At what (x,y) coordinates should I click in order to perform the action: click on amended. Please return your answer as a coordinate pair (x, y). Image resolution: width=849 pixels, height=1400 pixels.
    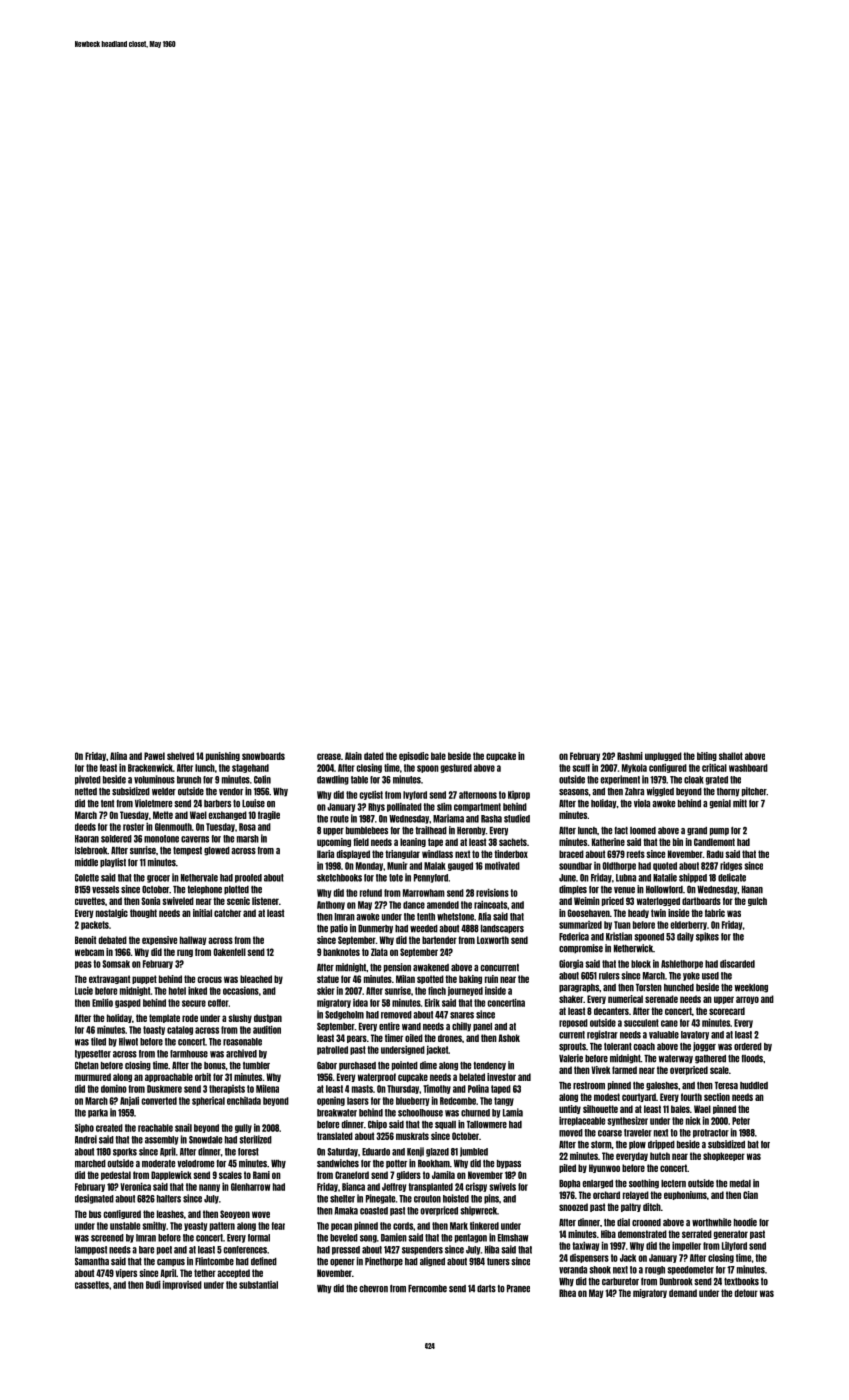
    Looking at the image, I should click on (443, 905).
